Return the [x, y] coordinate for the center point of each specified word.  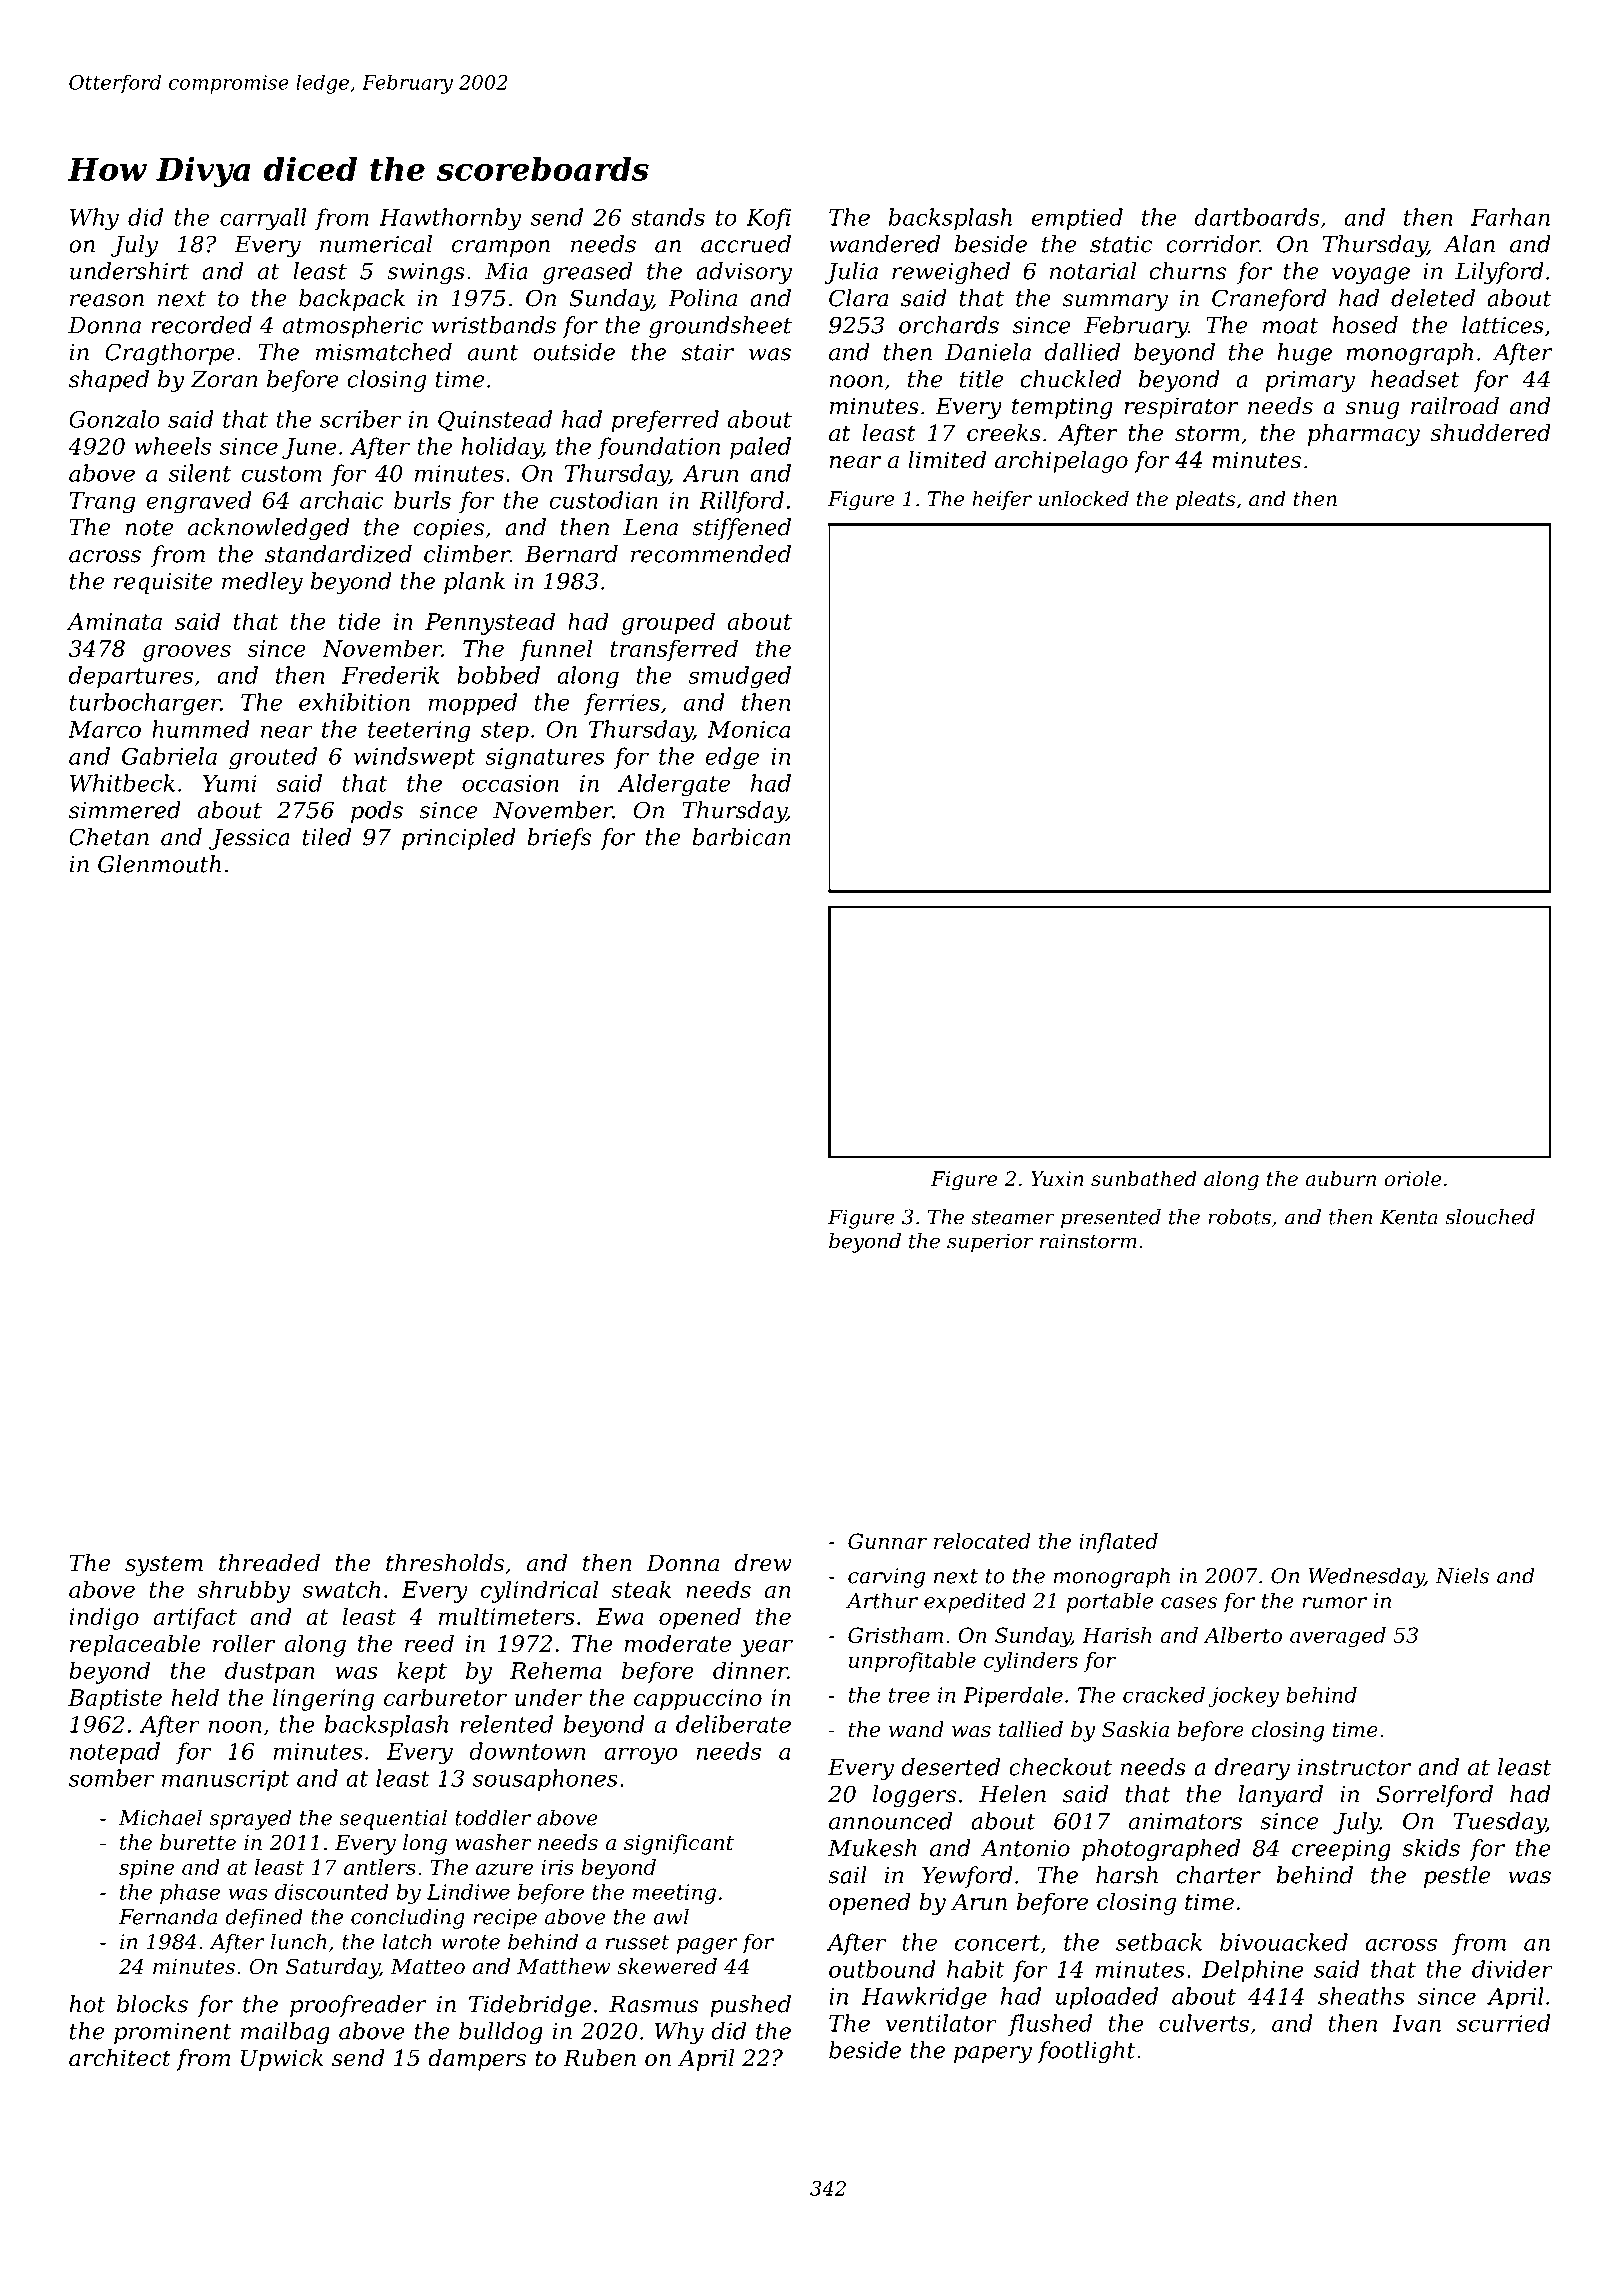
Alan [1469, 244]
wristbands [494, 325]
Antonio [1025, 1848]
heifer [1002, 500]
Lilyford [1499, 273]
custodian [603, 500]
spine [146, 1869]
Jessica [249, 839]
